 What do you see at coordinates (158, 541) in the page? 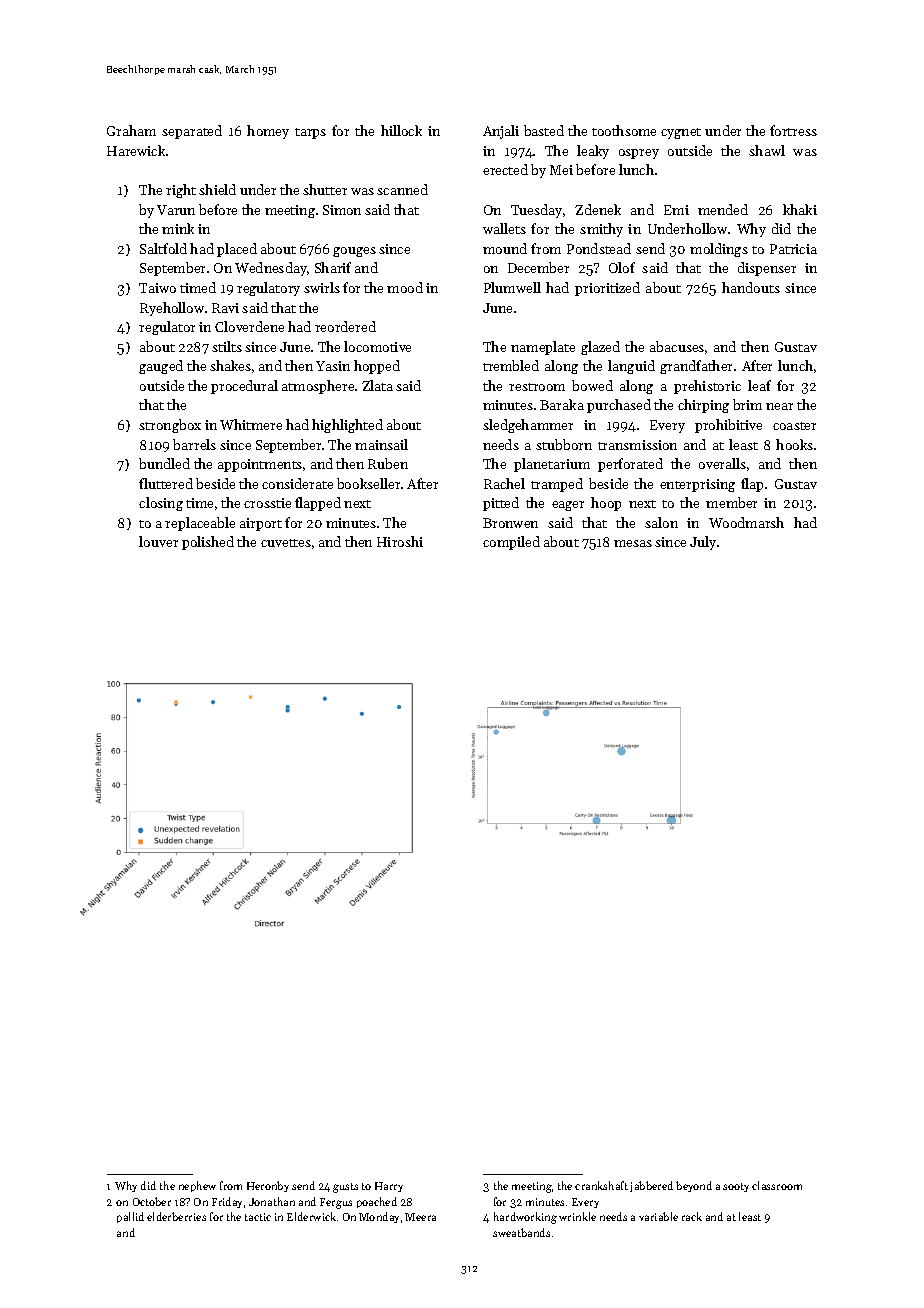
I see `louver` at bounding box center [158, 541].
